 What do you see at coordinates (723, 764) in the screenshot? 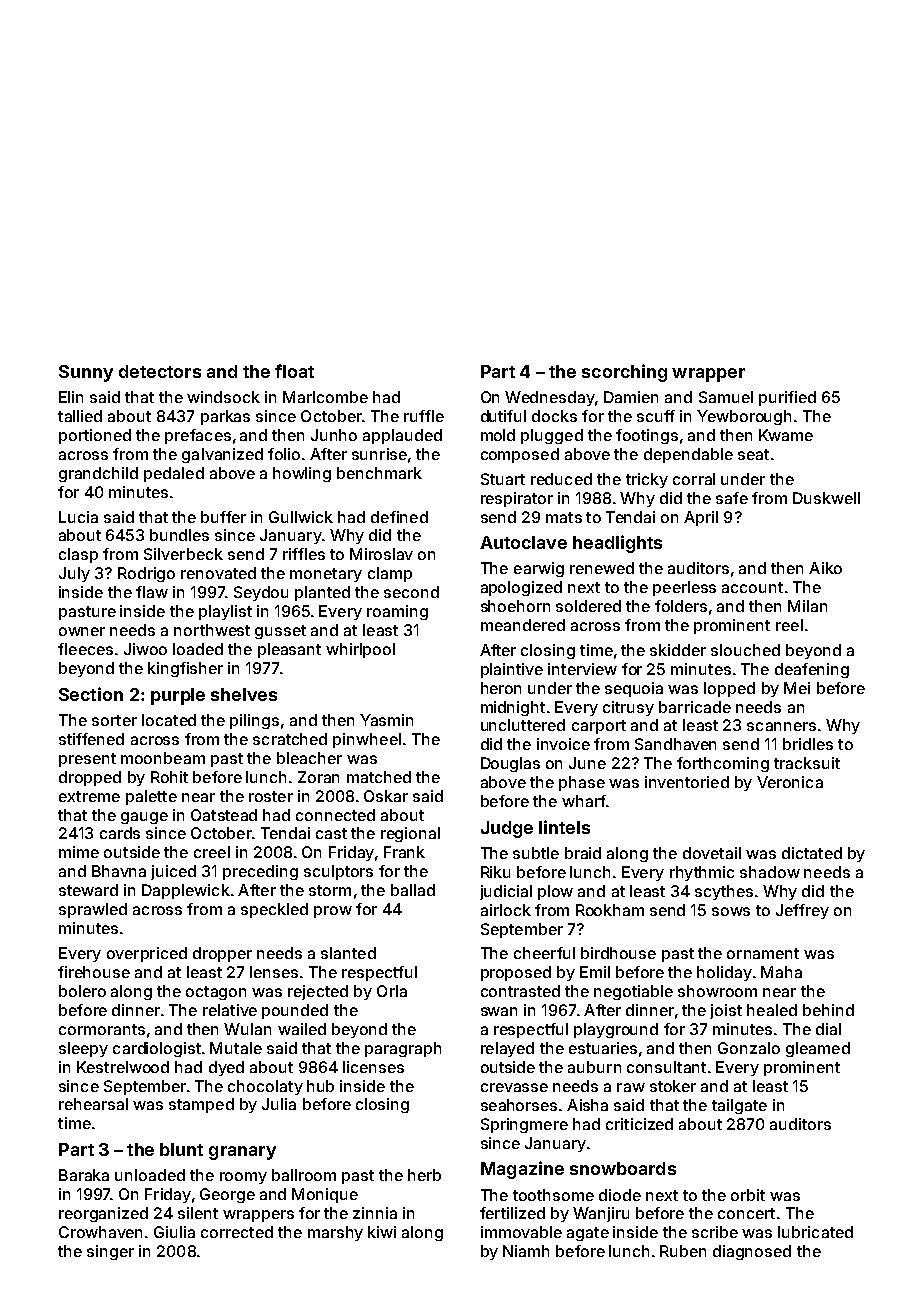
I see `forthcoming` at bounding box center [723, 764].
